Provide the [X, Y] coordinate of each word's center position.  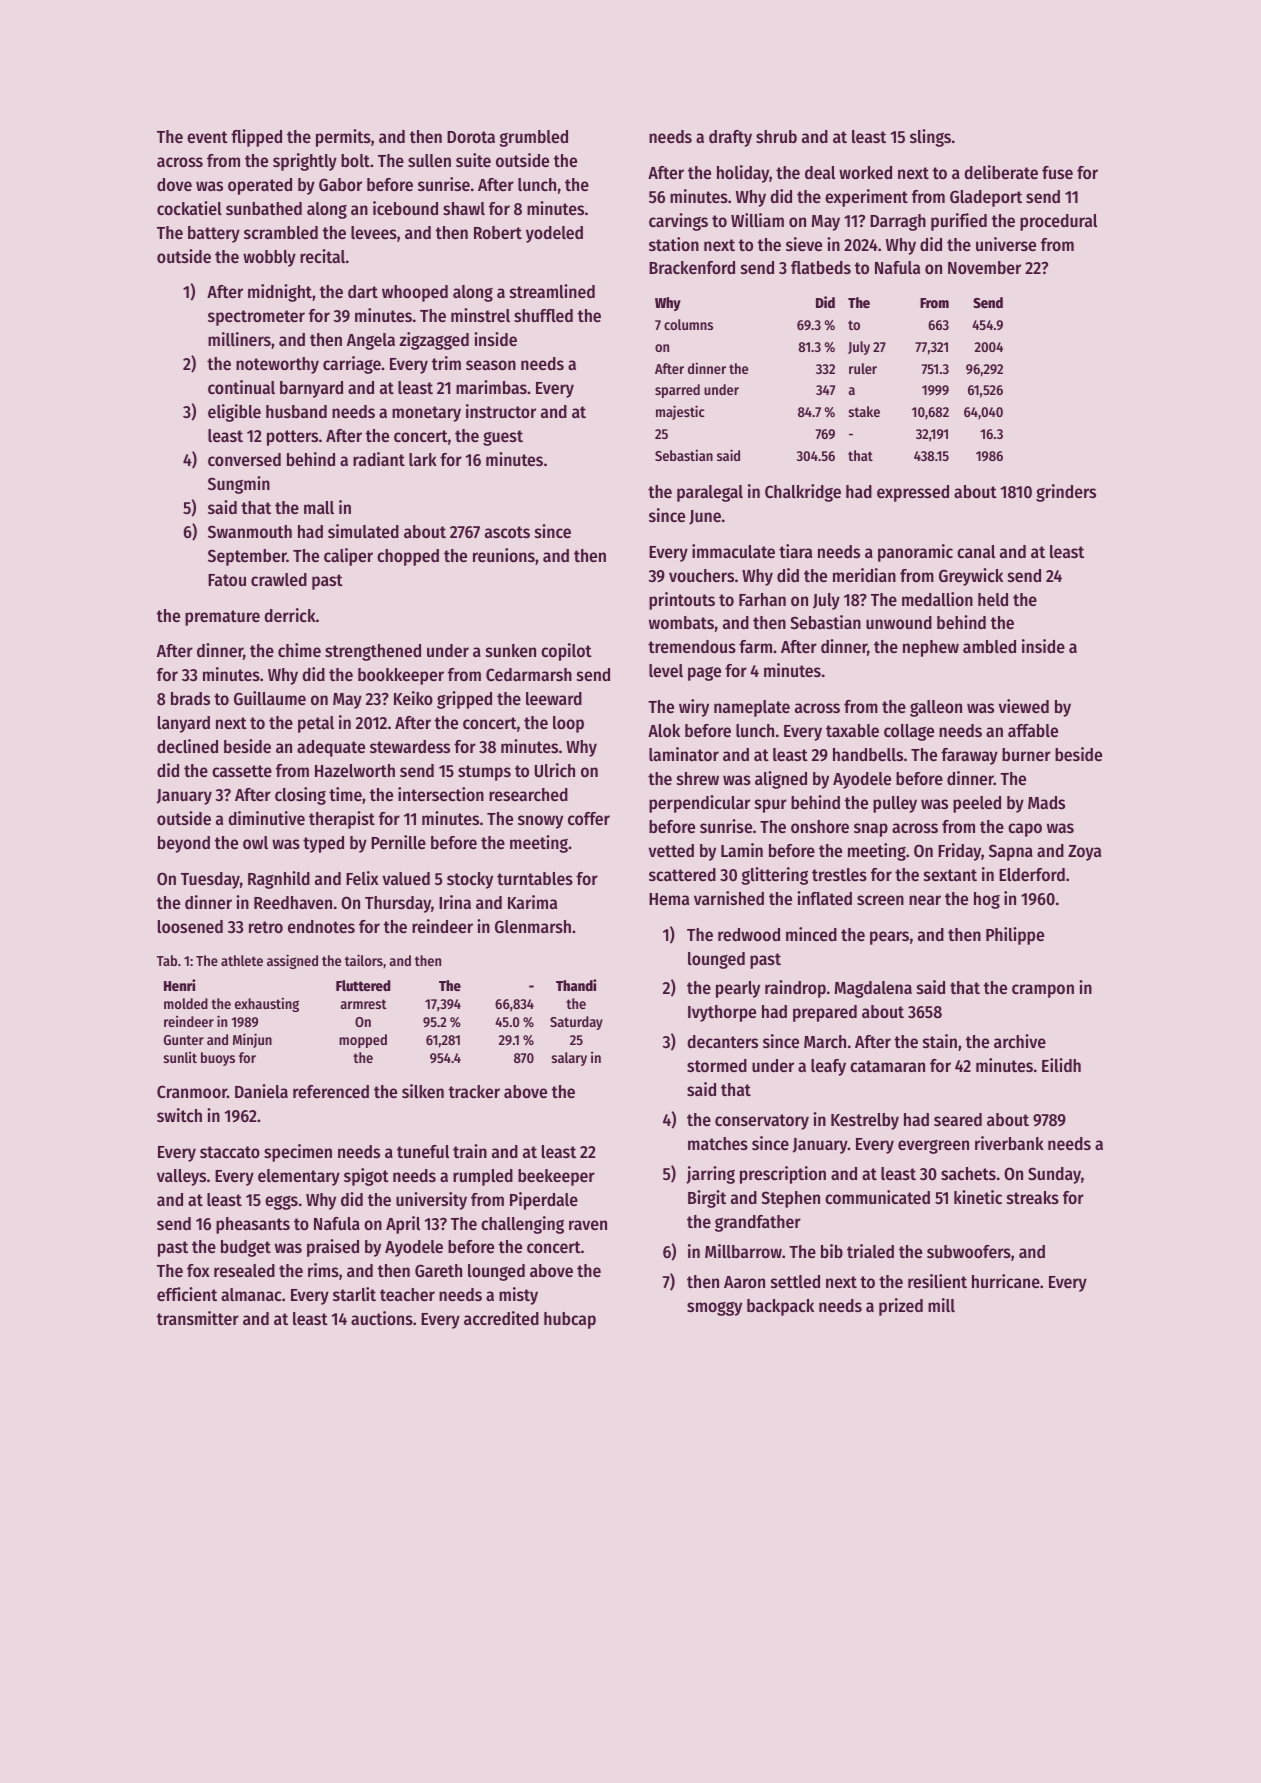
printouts [682, 601]
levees [374, 232]
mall [319, 507]
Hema [669, 899]
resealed [244, 1270]
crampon [1043, 991]
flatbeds [821, 267]
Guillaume [270, 698]
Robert [498, 232]
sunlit [180, 1057]
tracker [474, 1091]
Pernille [398, 842]
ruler [863, 368]
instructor [501, 411]
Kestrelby [865, 1121]
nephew [931, 648]
